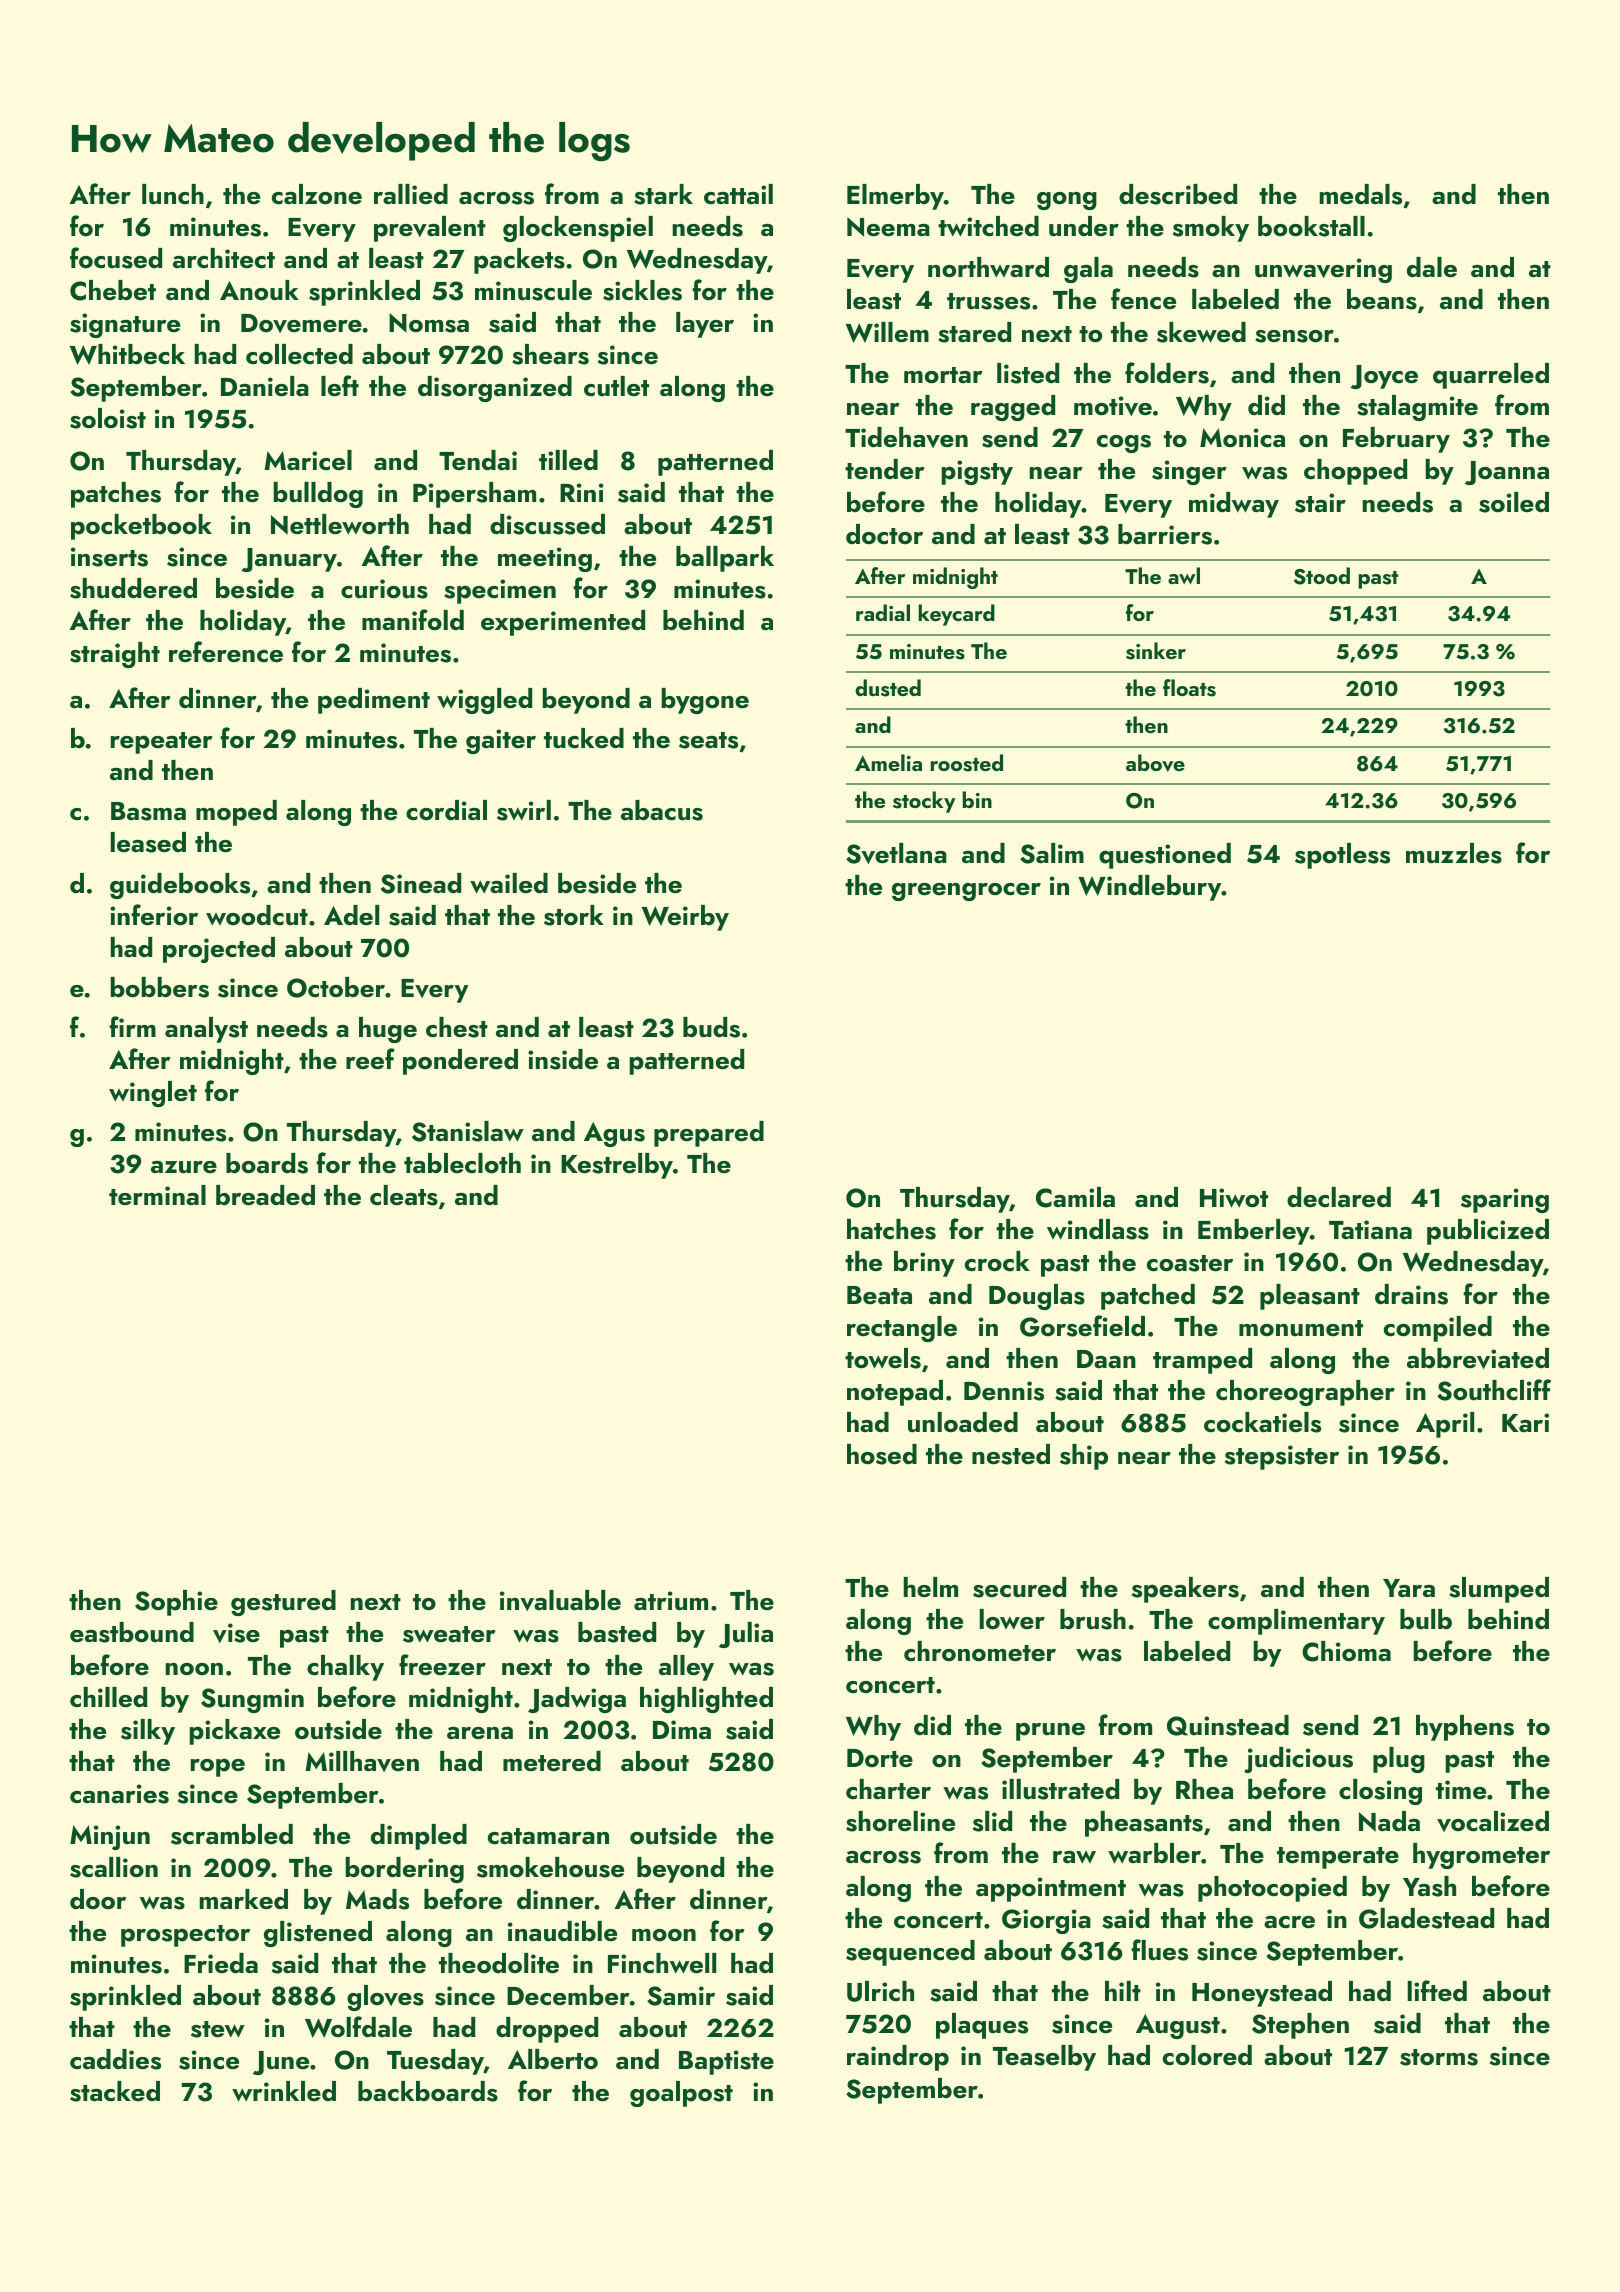  What do you see at coordinates (404, 1195) in the screenshot?
I see `cleats` at bounding box center [404, 1195].
